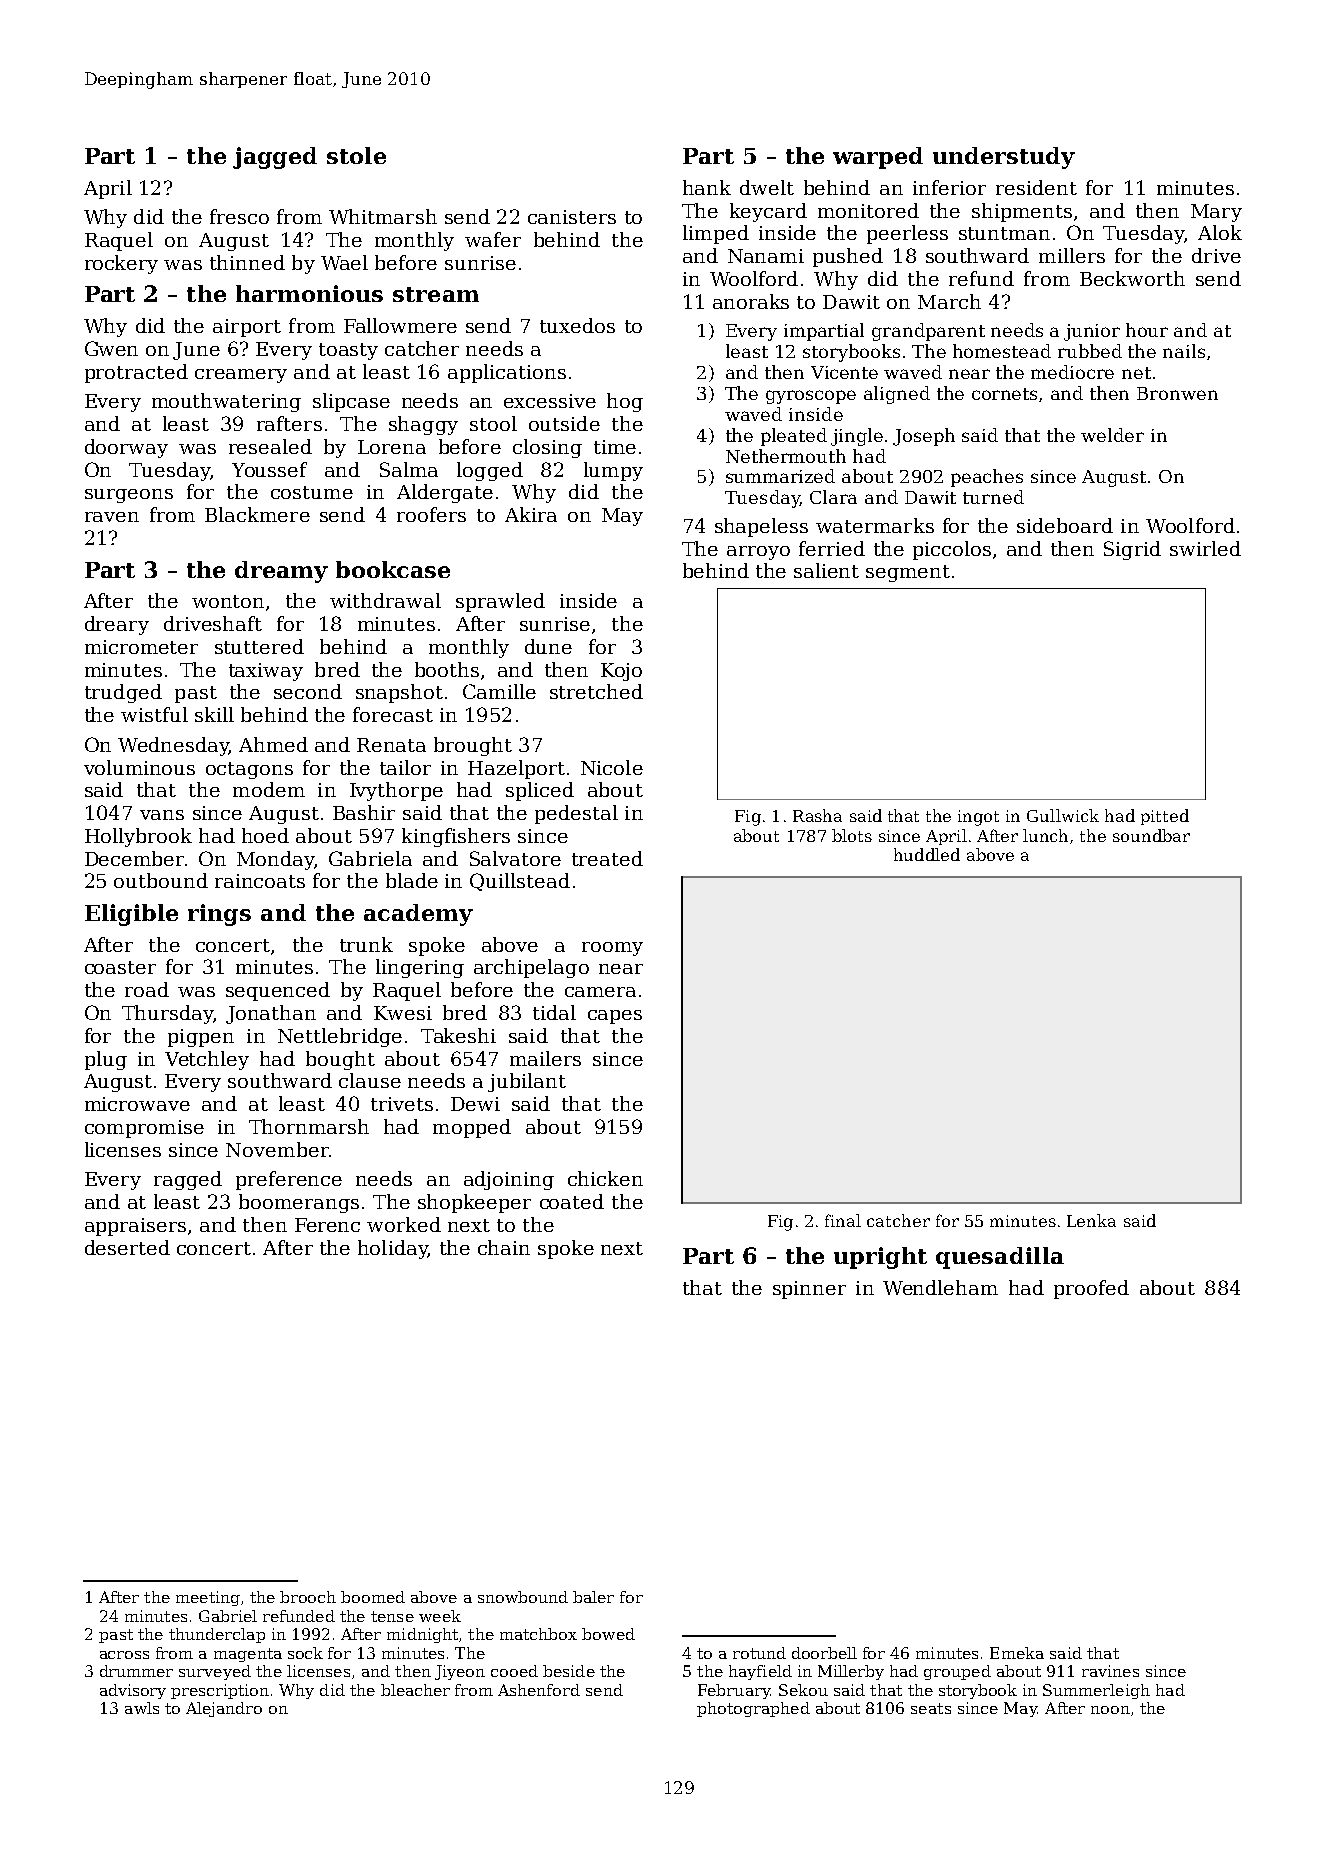  What do you see at coordinates (1091, 1220) in the screenshot?
I see `Lenka` at bounding box center [1091, 1220].
